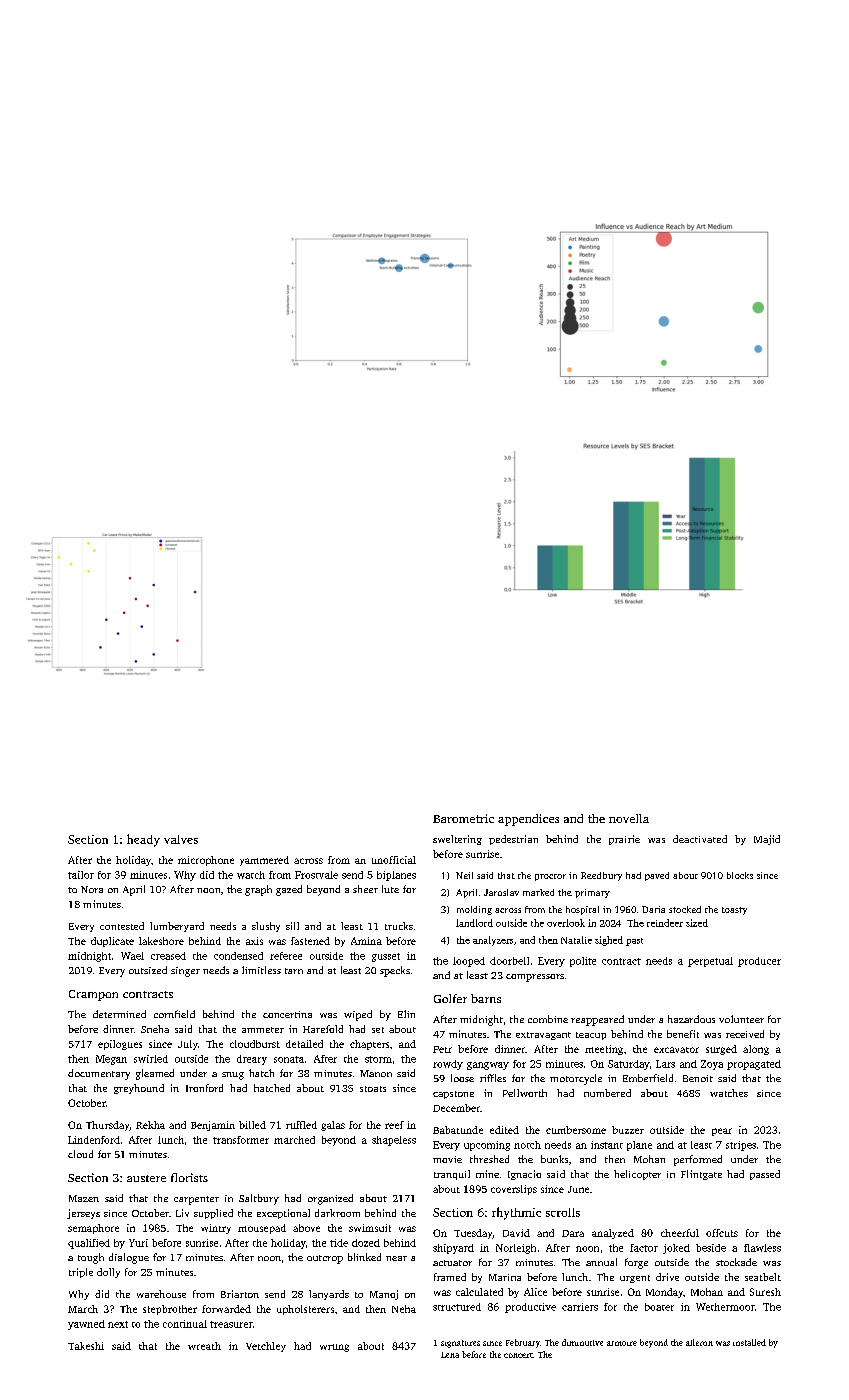 This document has width=849, height=1400. I want to click on perpetual, so click(710, 962).
